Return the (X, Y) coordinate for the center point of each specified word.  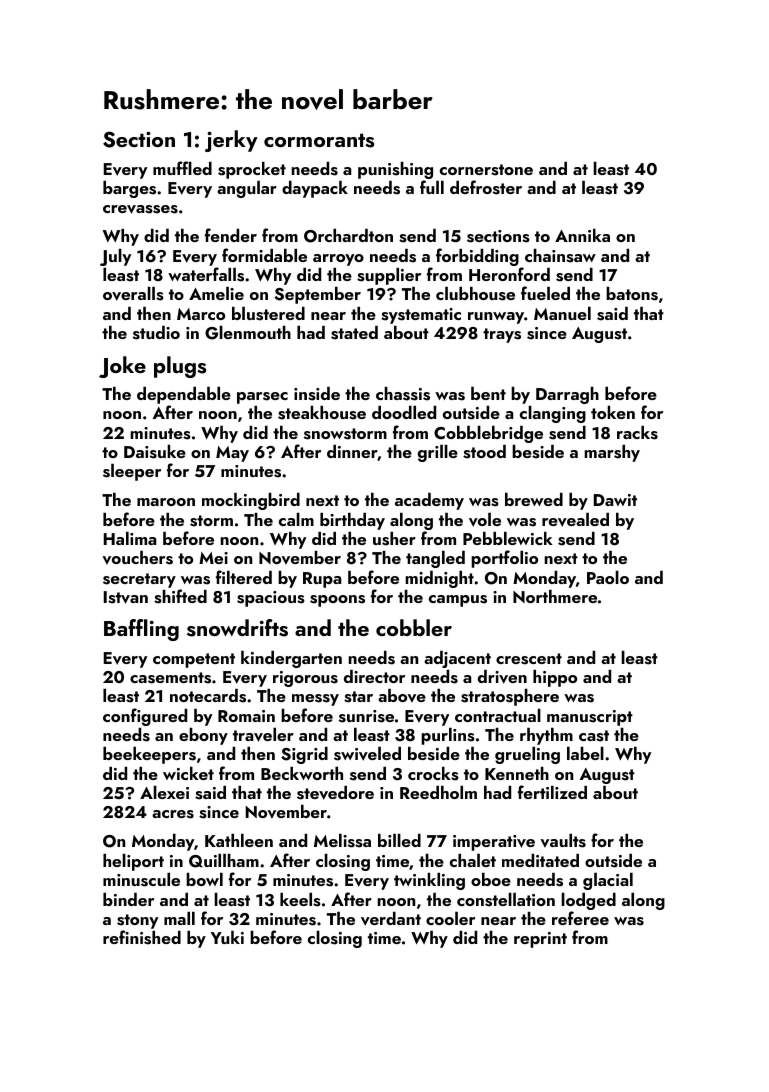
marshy (612, 453)
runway (496, 318)
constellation (506, 900)
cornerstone (486, 170)
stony (137, 921)
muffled (182, 168)
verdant (391, 919)
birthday (352, 521)
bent (488, 393)
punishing (395, 170)
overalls (133, 294)
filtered (244, 577)
